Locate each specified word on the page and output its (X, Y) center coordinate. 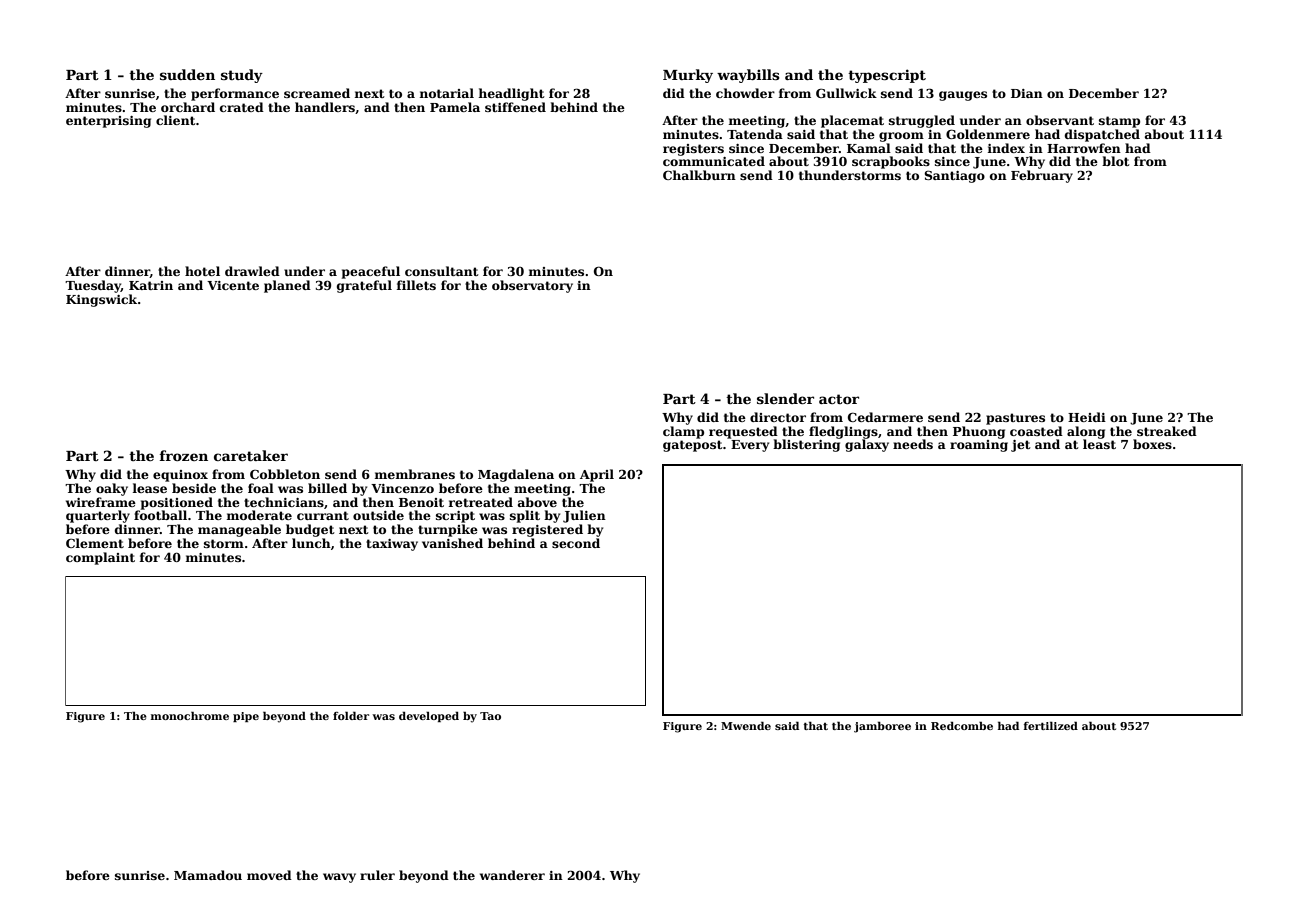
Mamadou (208, 875)
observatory (532, 286)
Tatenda (755, 134)
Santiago (954, 176)
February (1042, 176)
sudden (187, 74)
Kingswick (102, 300)
